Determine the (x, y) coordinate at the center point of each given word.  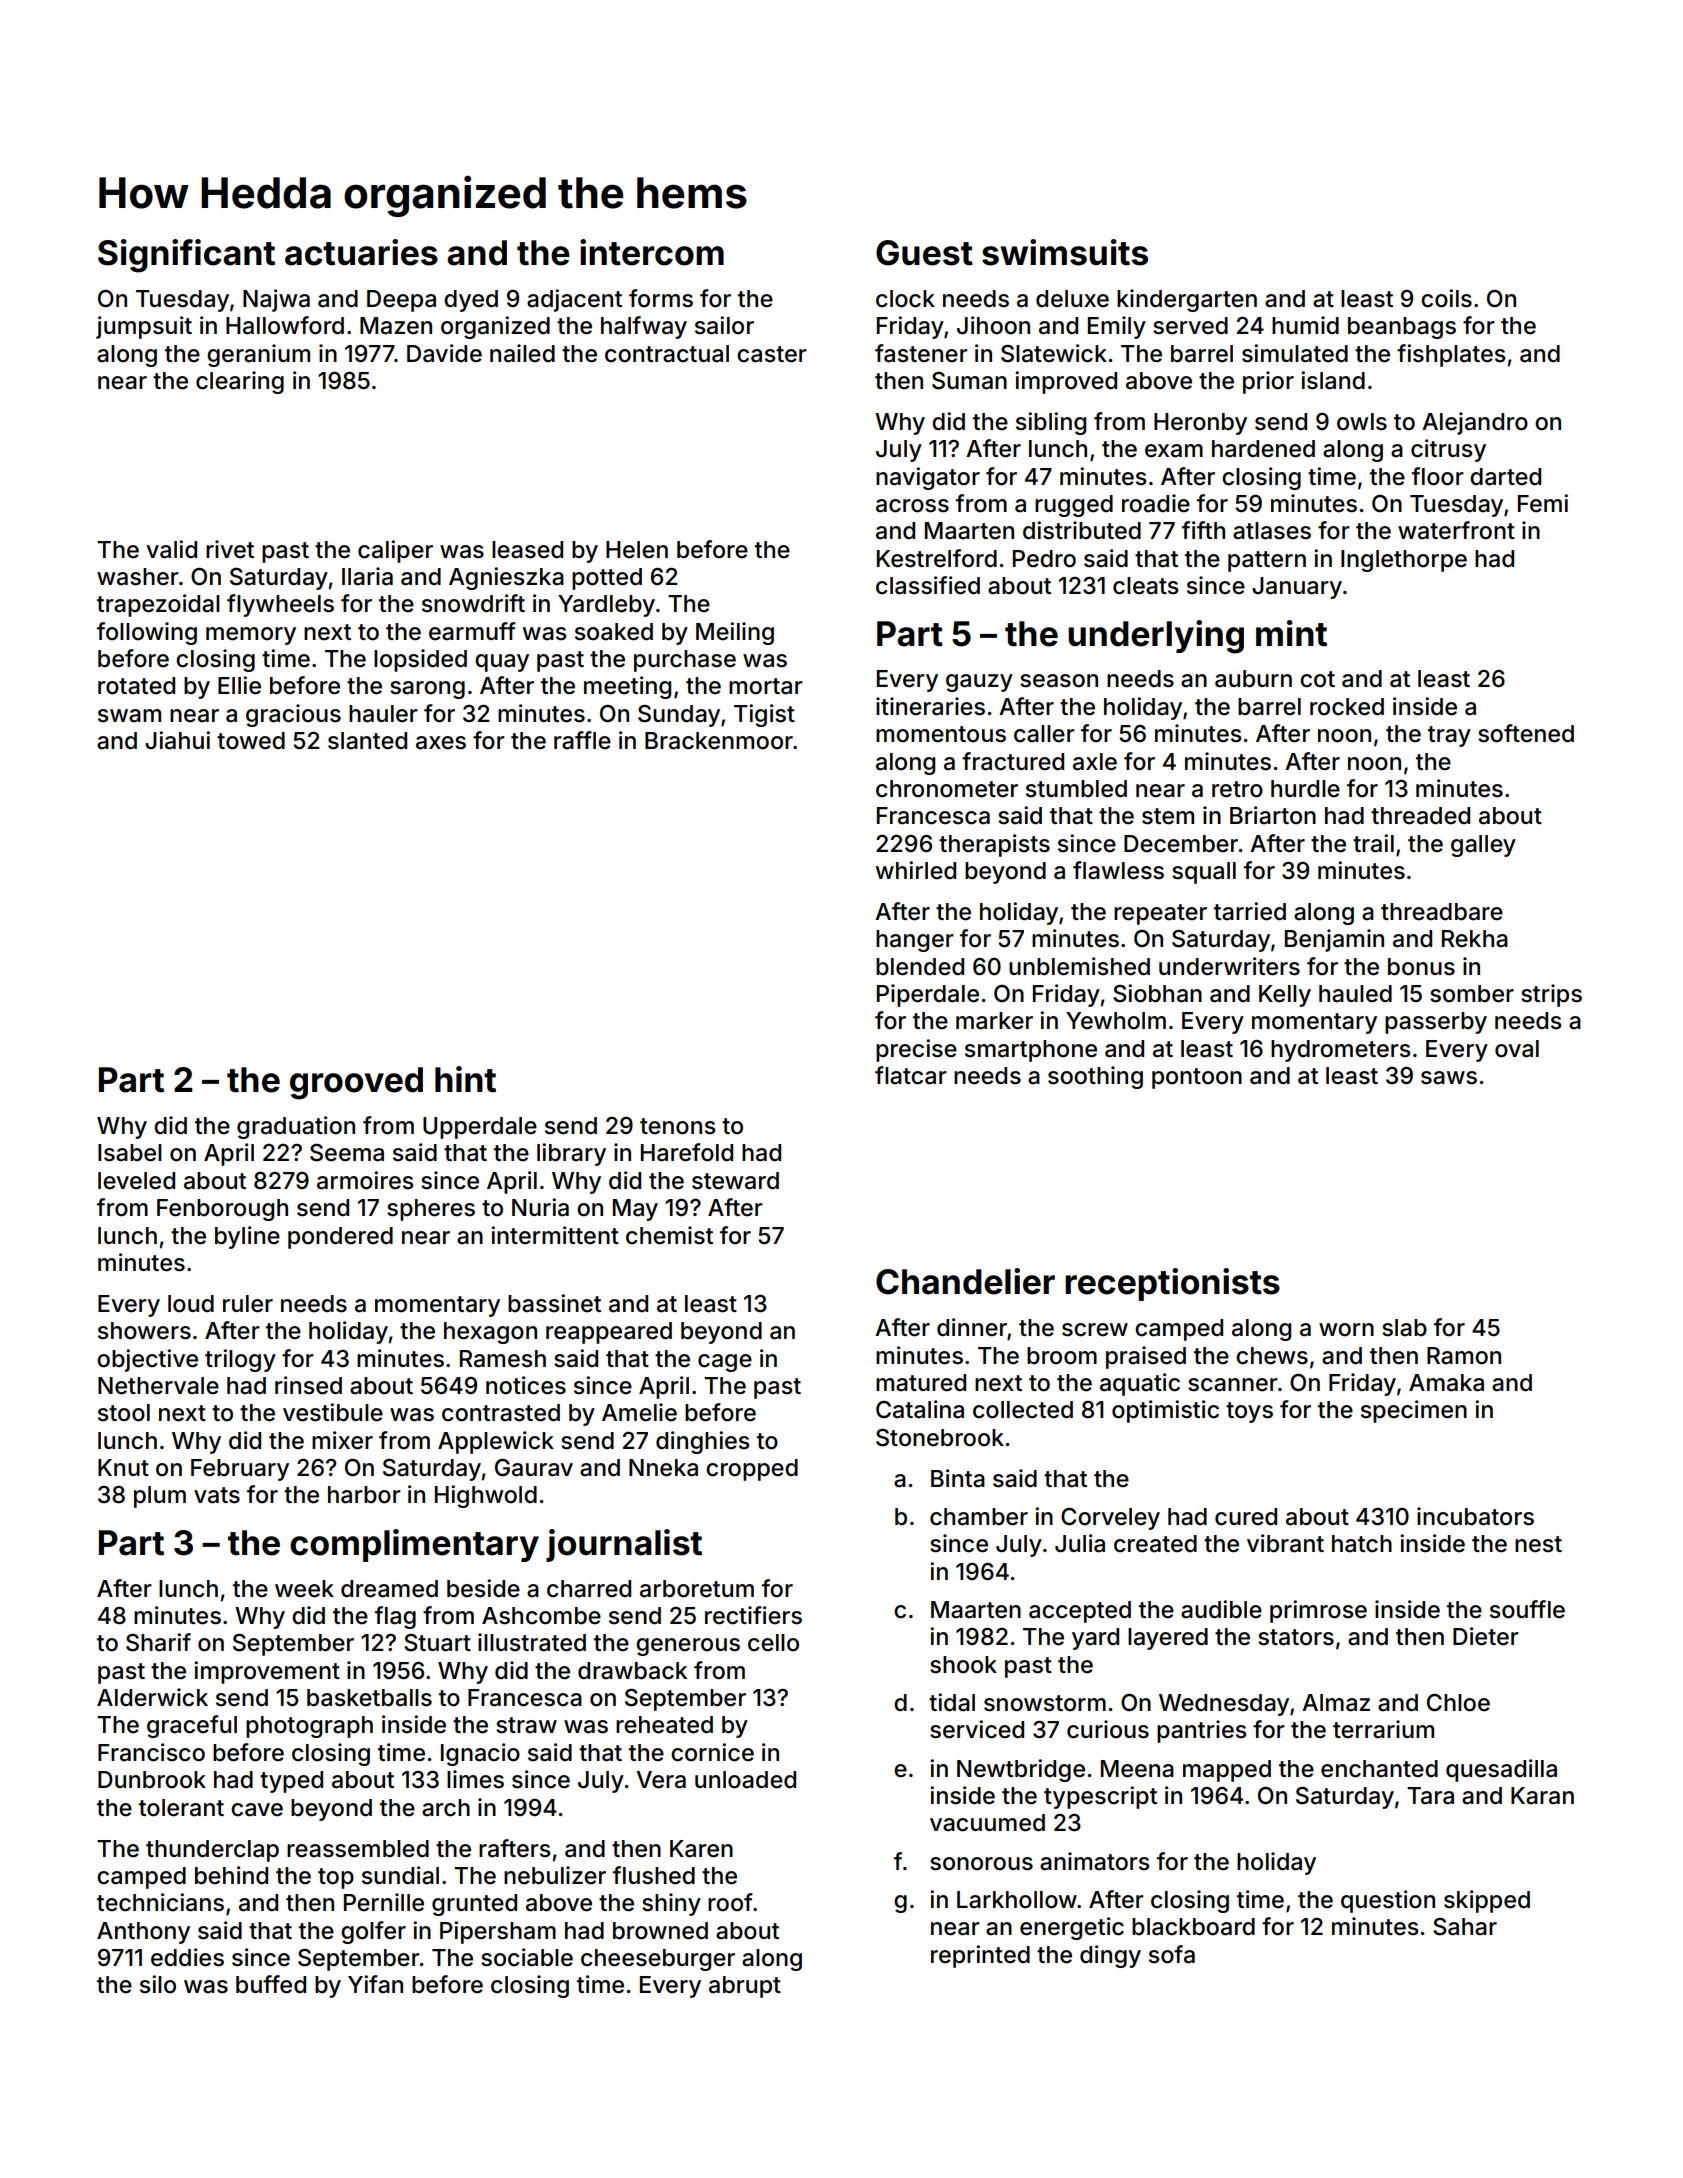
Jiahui (177, 740)
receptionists (1172, 1284)
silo (158, 1984)
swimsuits (1065, 252)
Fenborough (222, 1210)
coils (1446, 298)
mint (1291, 633)
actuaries (361, 252)
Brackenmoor (719, 741)
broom (1062, 1356)
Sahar (1465, 1927)
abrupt (745, 1987)
